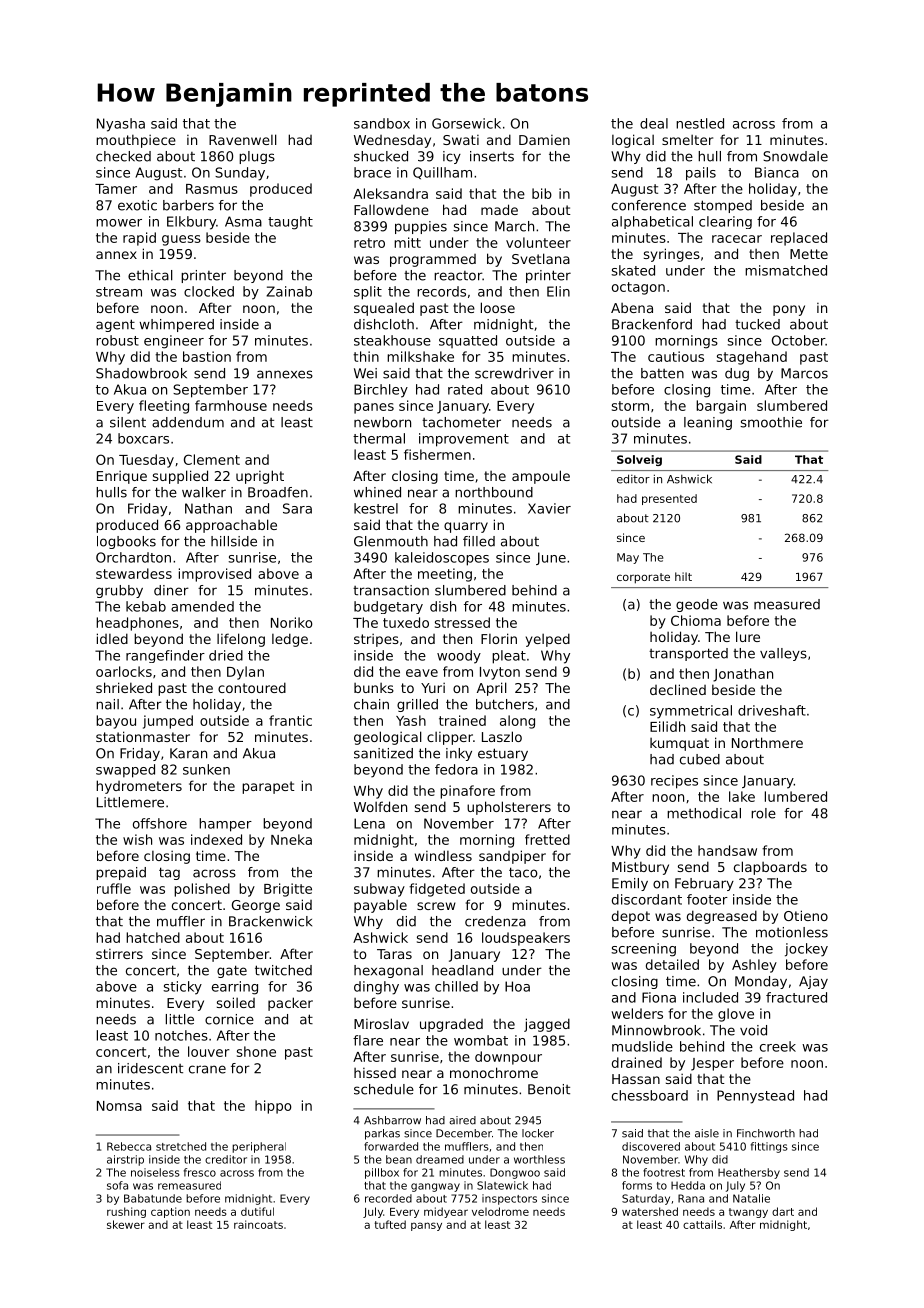 The image size is (924, 1308). Describe the element at coordinates (652, 324) in the image. I see `Brackenford` at that location.
